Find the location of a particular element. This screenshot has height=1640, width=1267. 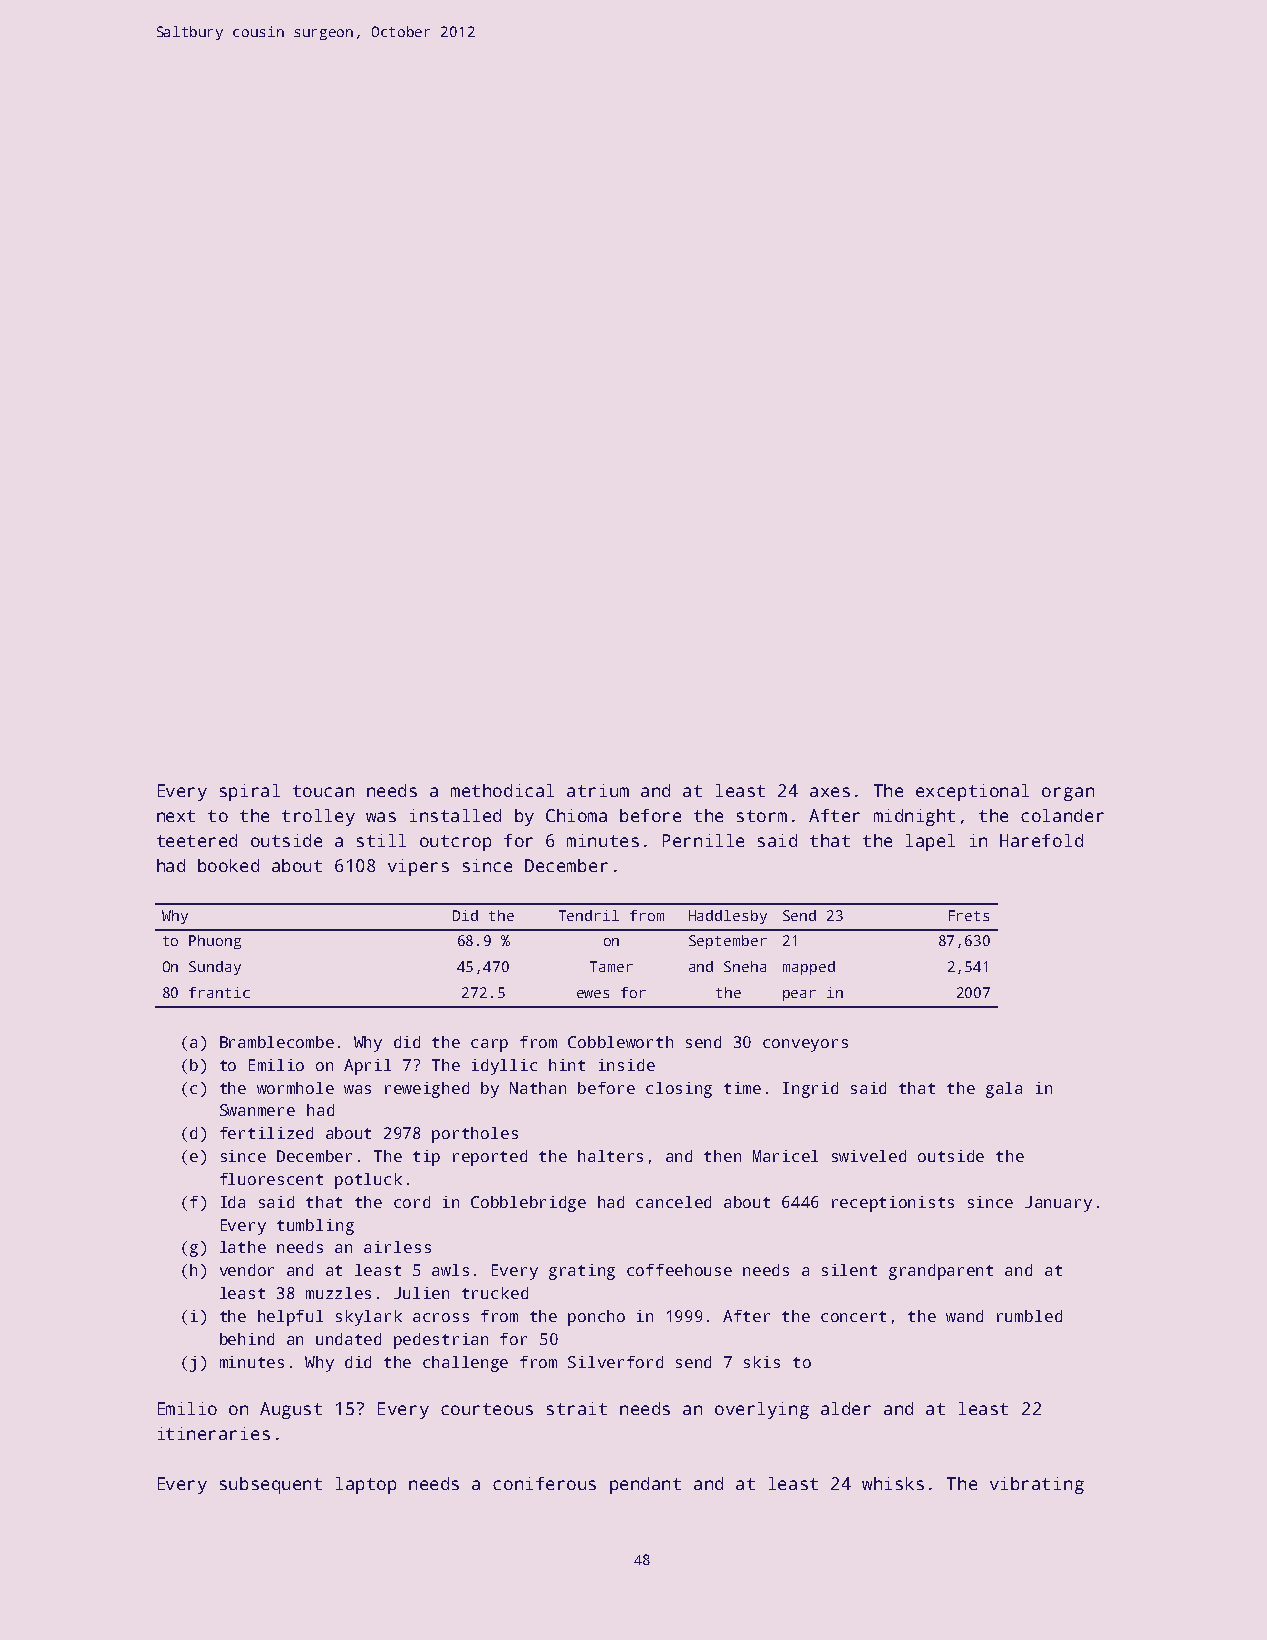

atrium is located at coordinates (598, 790).
